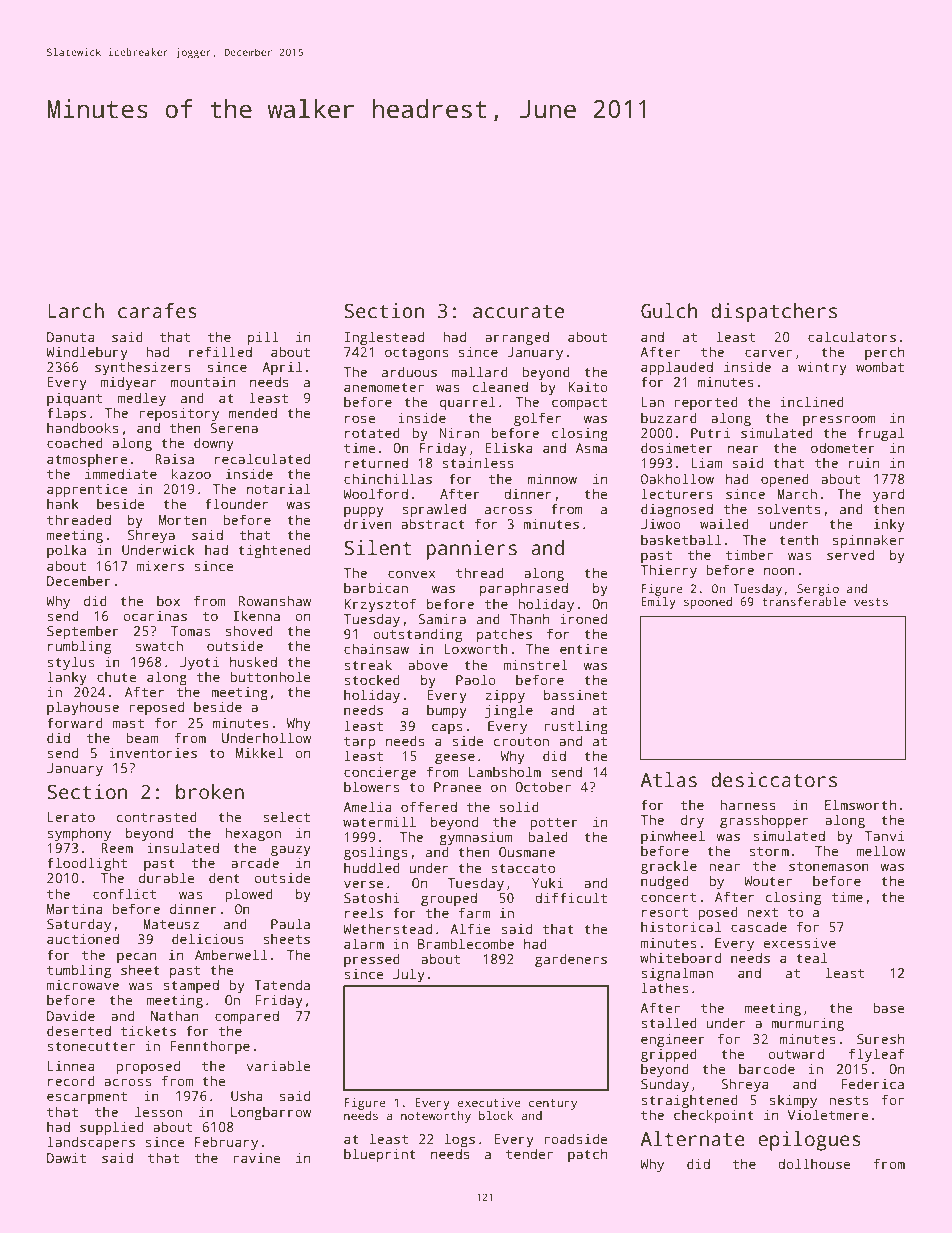 This page has height=1233, width=952. Describe the element at coordinates (66, 1157) in the page. I see `Dawit` at that location.
